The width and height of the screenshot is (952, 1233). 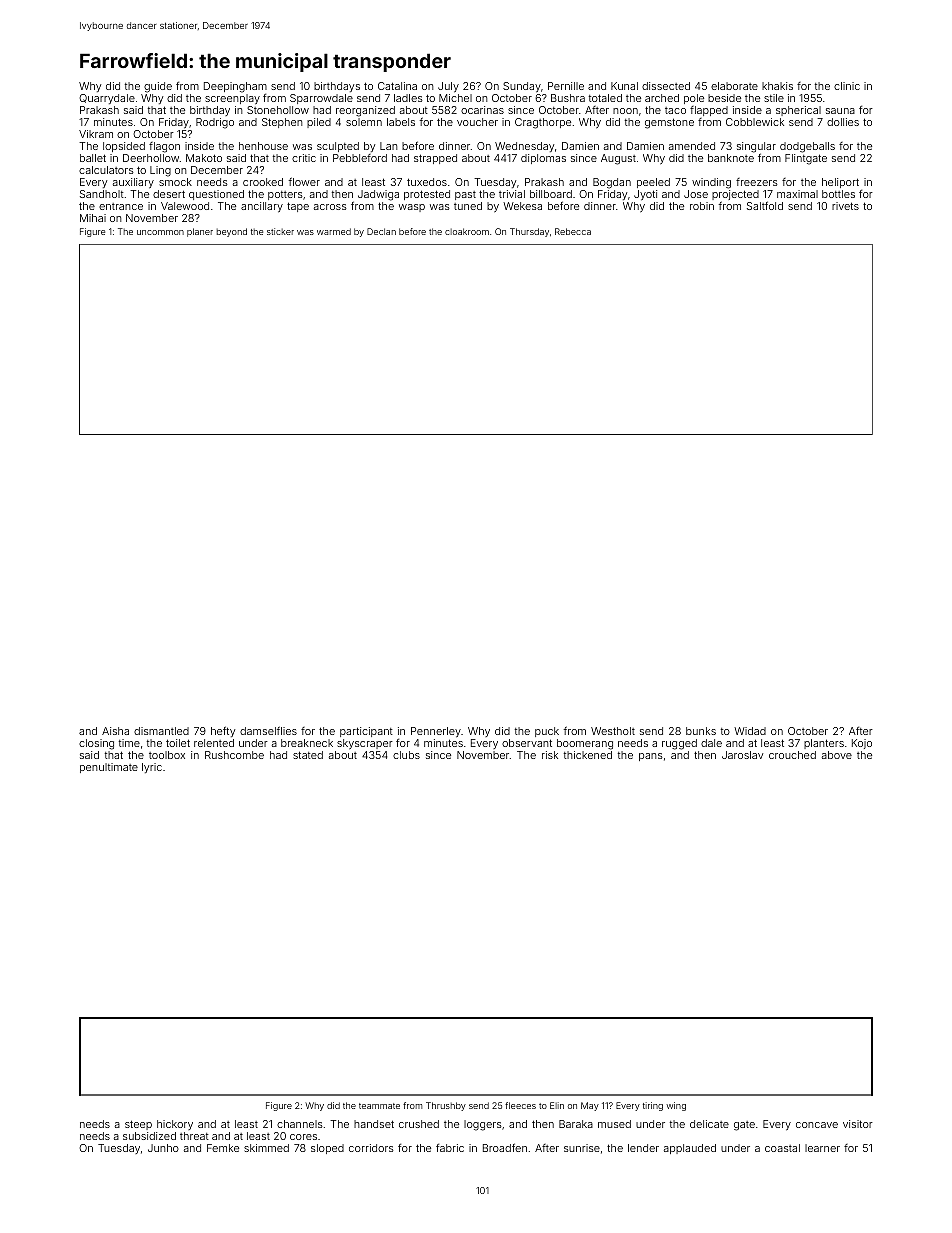 I want to click on cloakroom, so click(x=467, y=231).
